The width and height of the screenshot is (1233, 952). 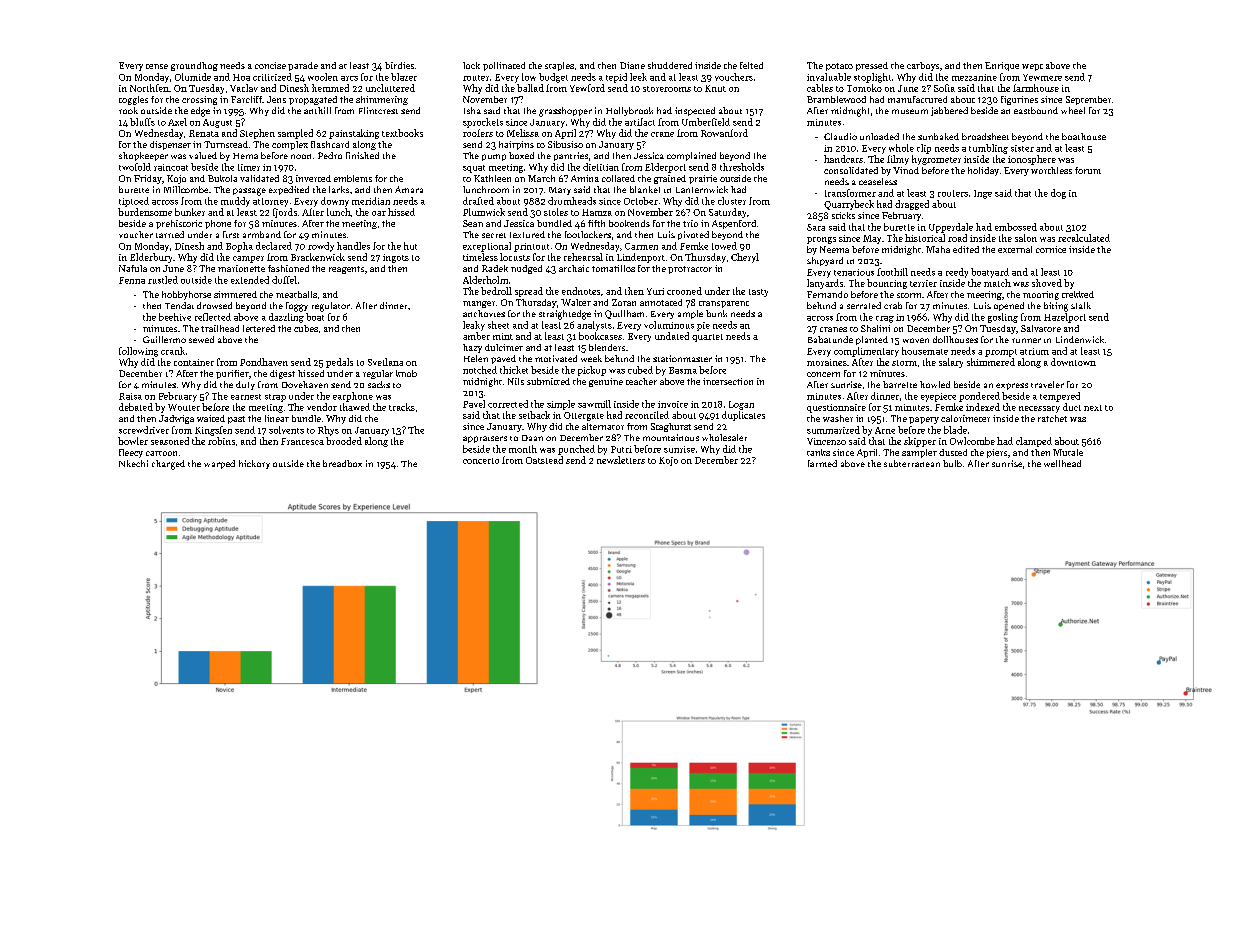 What do you see at coordinates (833, 430) in the screenshot?
I see `summarized` at bounding box center [833, 430].
